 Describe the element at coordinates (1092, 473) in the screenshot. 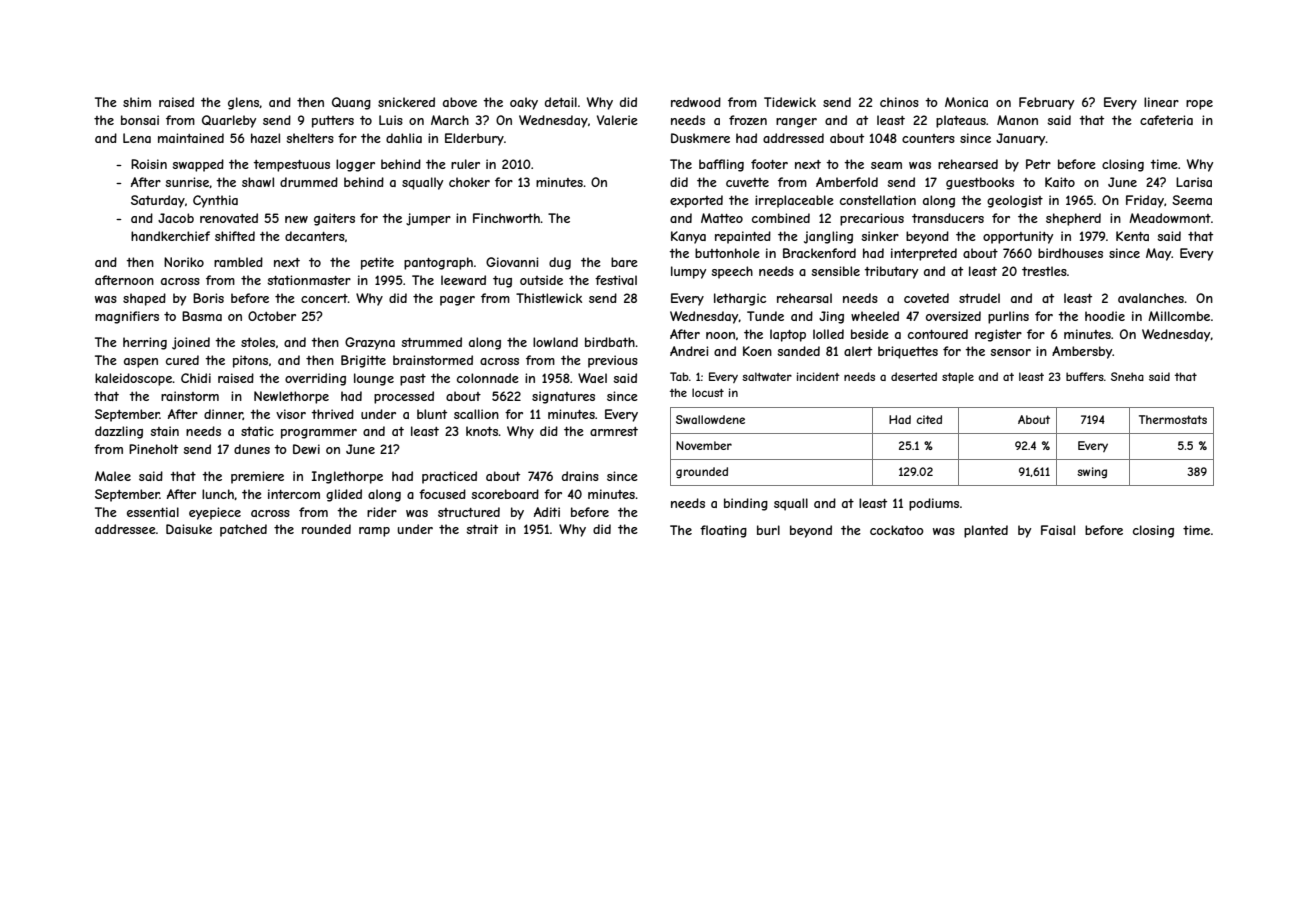

I see `swing` at that location.
